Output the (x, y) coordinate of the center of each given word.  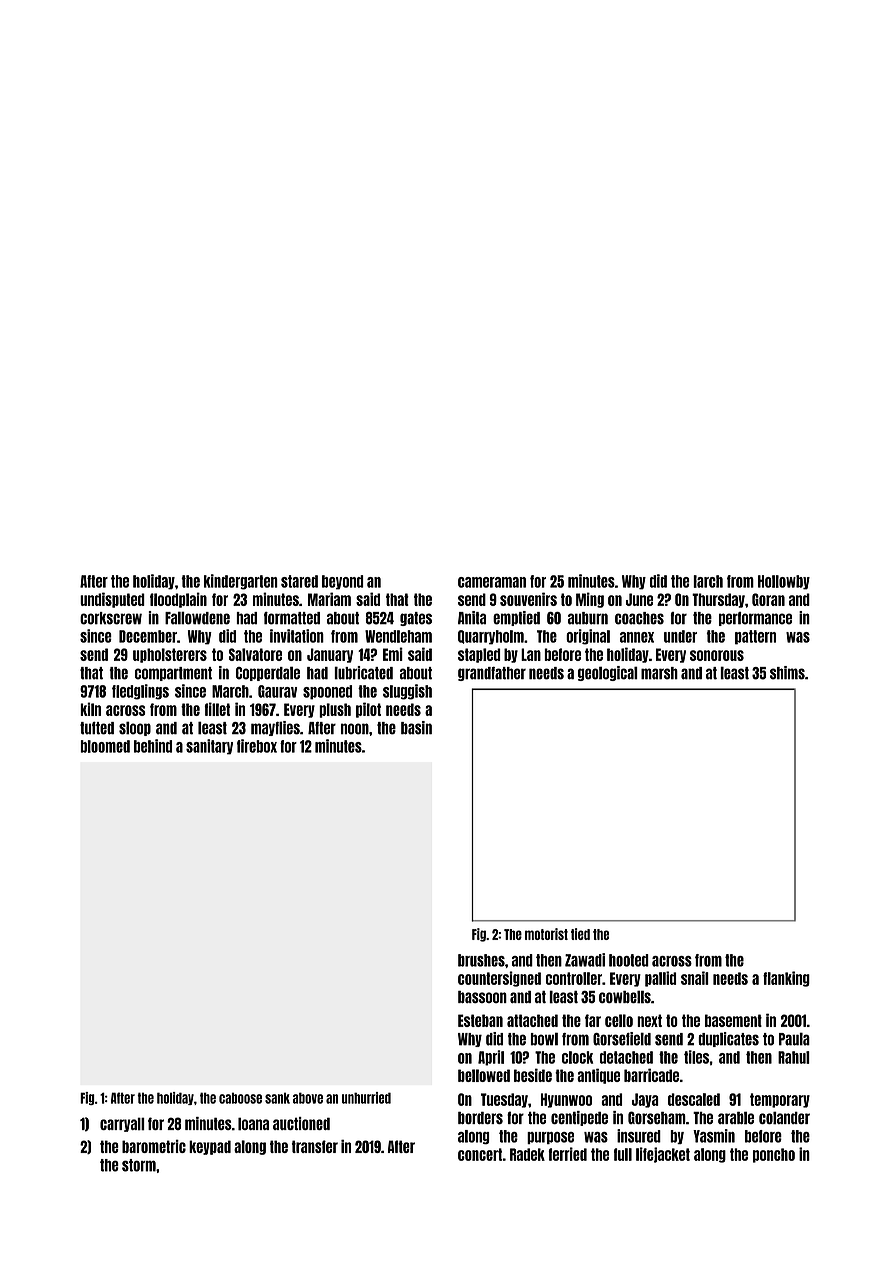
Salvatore (255, 654)
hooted (629, 960)
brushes (481, 960)
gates (416, 619)
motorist (546, 934)
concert (480, 1154)
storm (139, 1165)
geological (608, 673)
